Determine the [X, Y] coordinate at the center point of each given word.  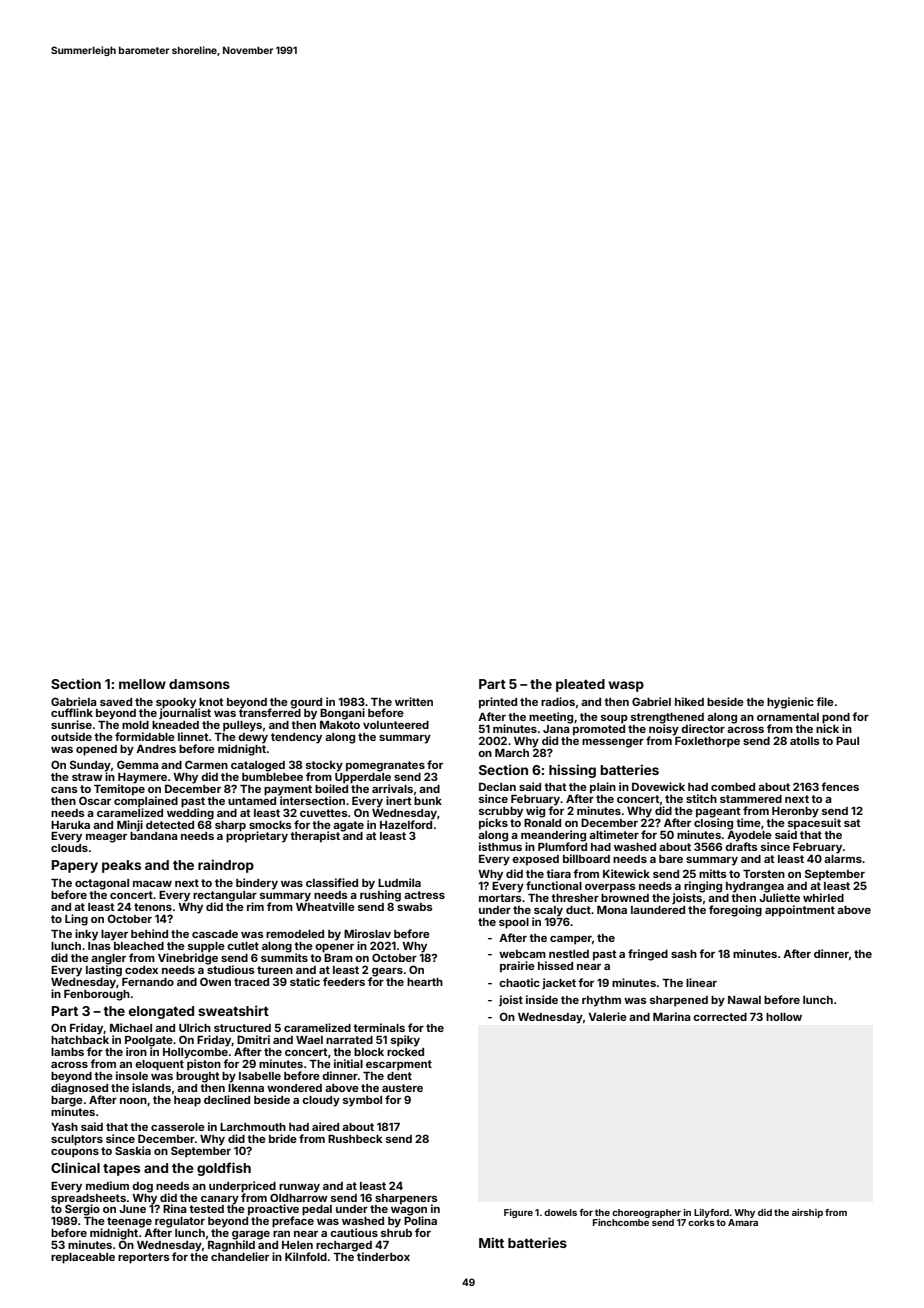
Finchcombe [621, 1222]
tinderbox [383, 1256]
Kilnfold [306, 1256]
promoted [599, 730]
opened [96, 750]
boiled [331, 788]
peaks [121, 866]
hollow [784, 1017]
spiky [405, 1041]
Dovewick [658, 786]
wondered [294, 1088]
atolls [805, 741]
